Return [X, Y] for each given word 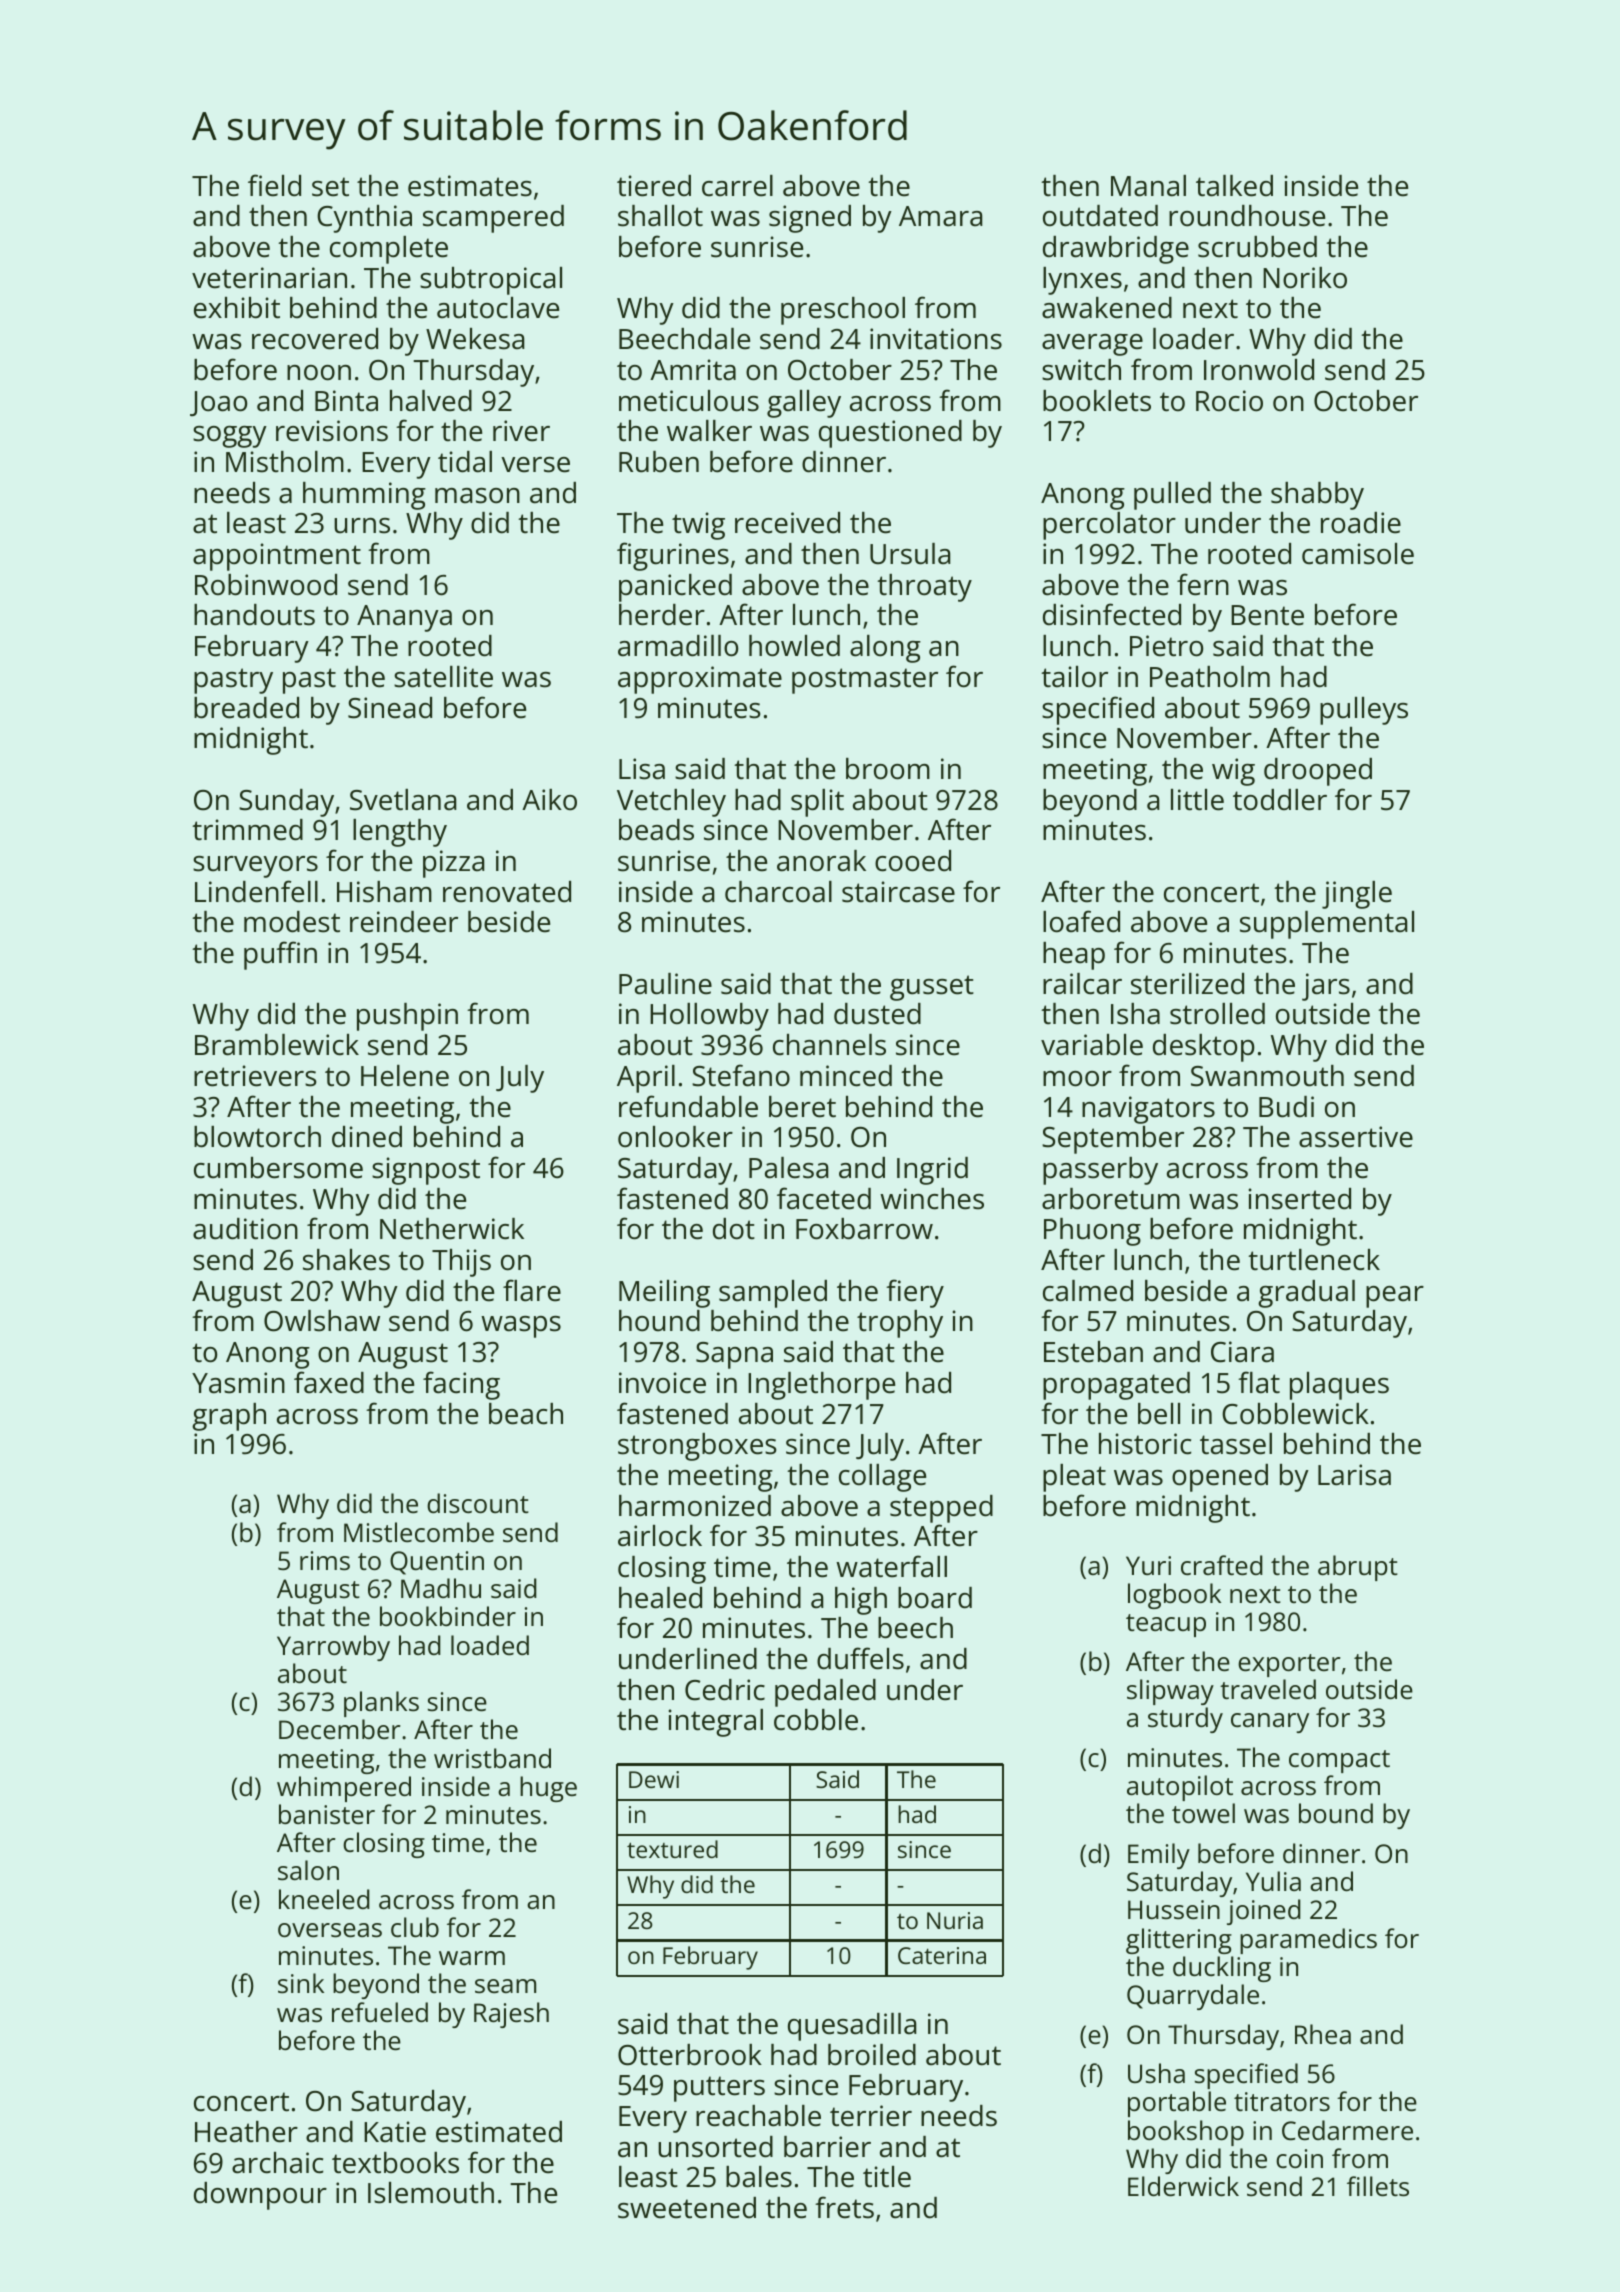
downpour [260, 2196]
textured [672, 1849]
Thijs [461, 1263]
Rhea [1323, 2034]
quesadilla [852, 2027]
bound [1336, 1813]
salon [308, 1870]
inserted [1300, 1199]
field [274, 185]
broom [888, 769]
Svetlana [403, 800]
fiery [915, 1293]
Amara [940, 216]
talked [1234, 186]
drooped [1318, 772]
